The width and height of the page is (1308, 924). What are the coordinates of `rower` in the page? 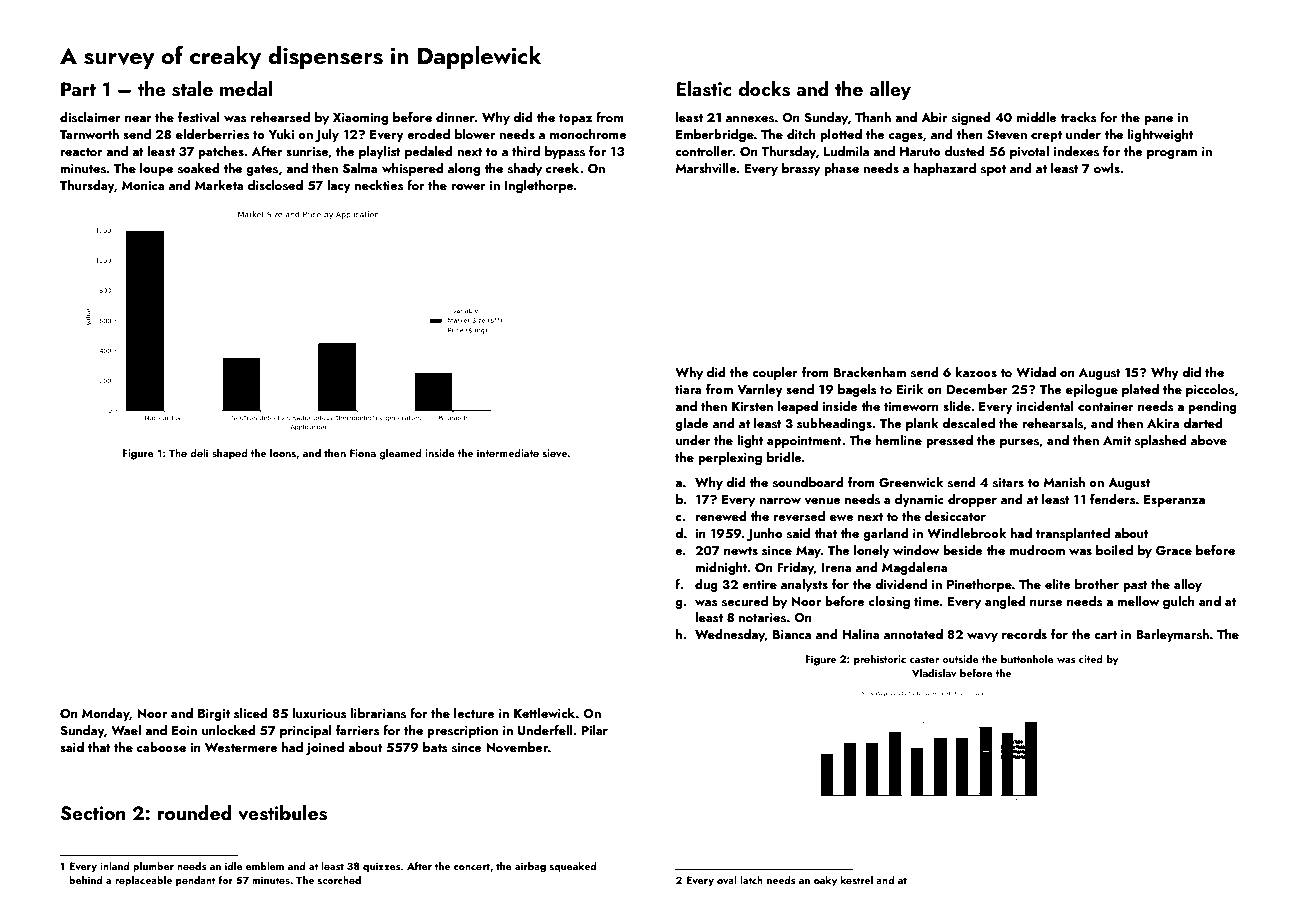 It's located at (468, 187).
